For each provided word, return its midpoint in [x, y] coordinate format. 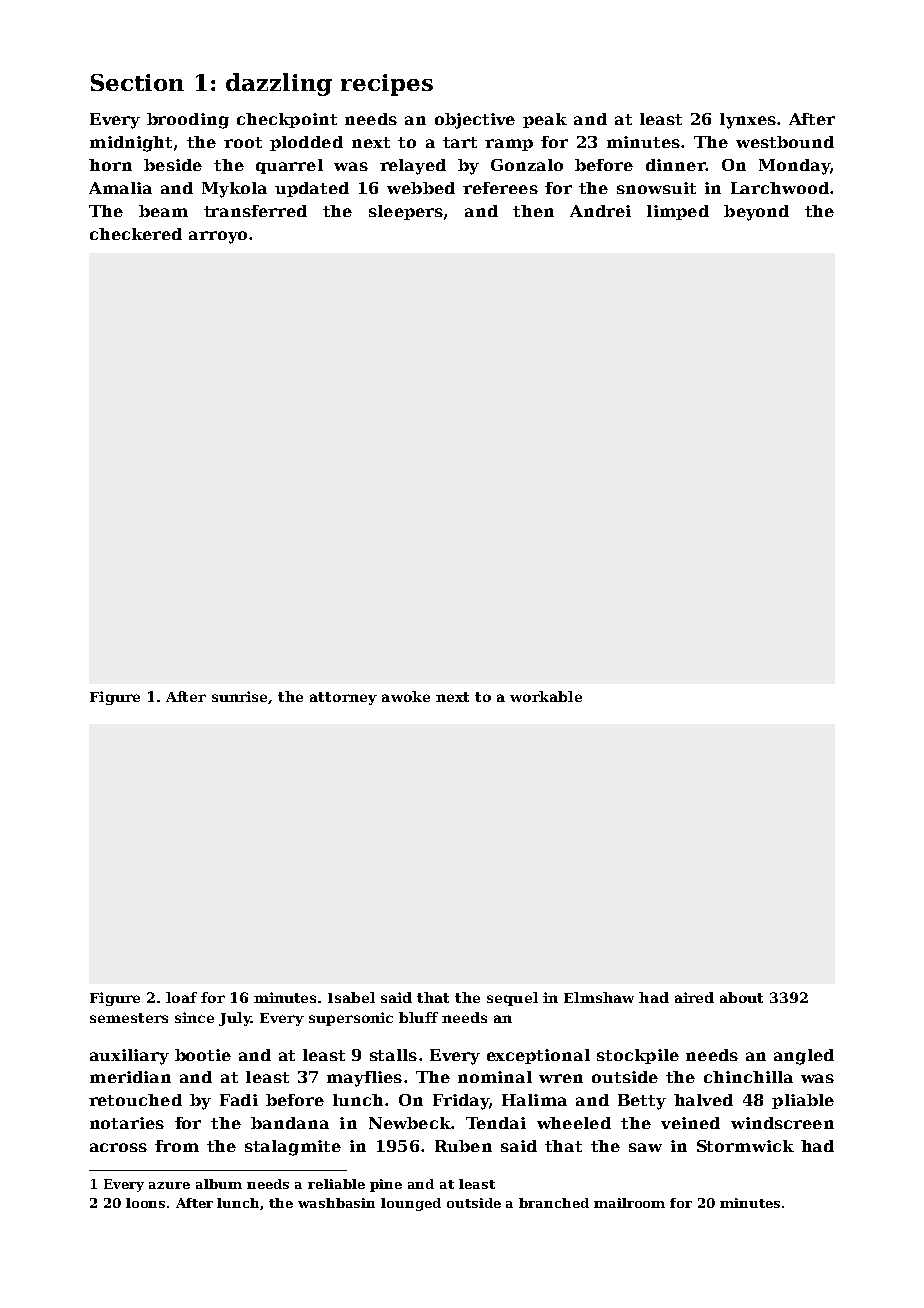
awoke [406, 696]
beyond [756, 213]
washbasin [336, 1203]
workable [546, 696]
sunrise [240, 697]
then [533, 211]
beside [173, 165]
